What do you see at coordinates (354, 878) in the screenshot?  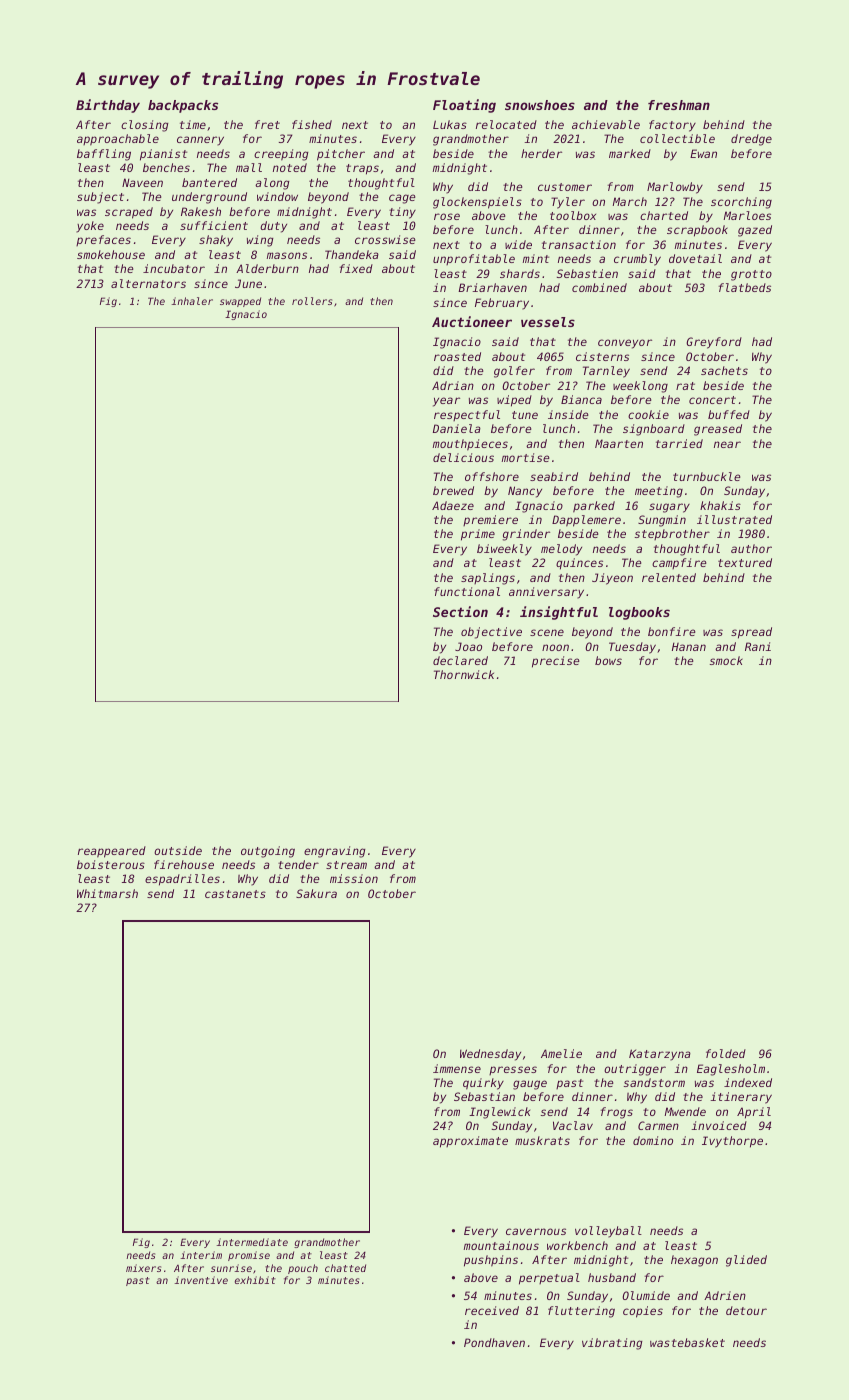 I see `mission` at bounding box center [354, 878].
